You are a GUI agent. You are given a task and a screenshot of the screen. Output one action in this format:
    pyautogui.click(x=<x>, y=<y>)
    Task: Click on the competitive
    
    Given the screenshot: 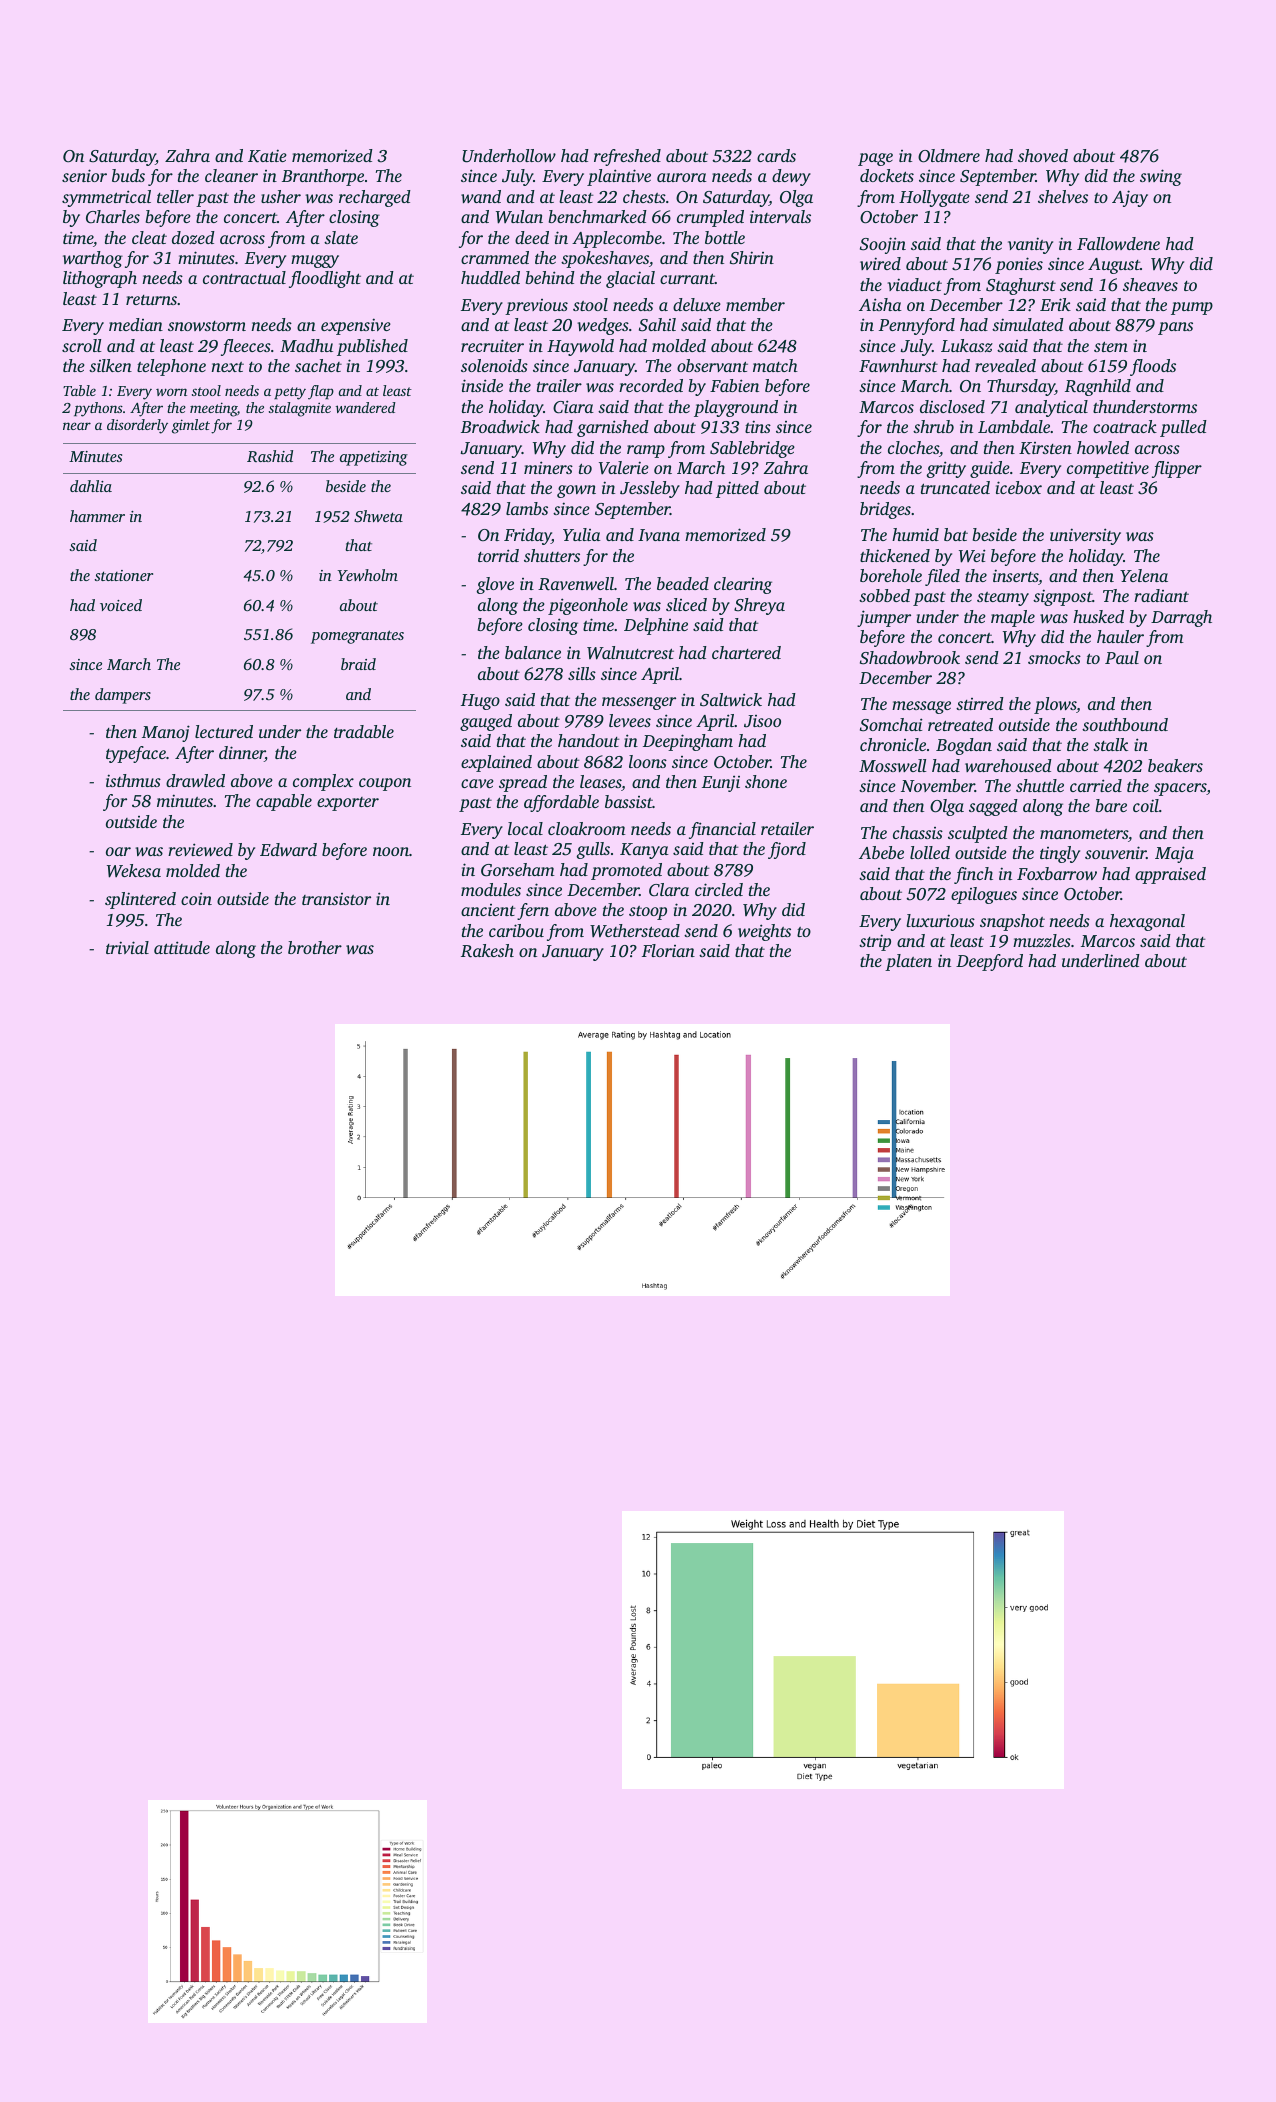 What is the action you would take?
    pyautogui.click(x=1108, y=469)
